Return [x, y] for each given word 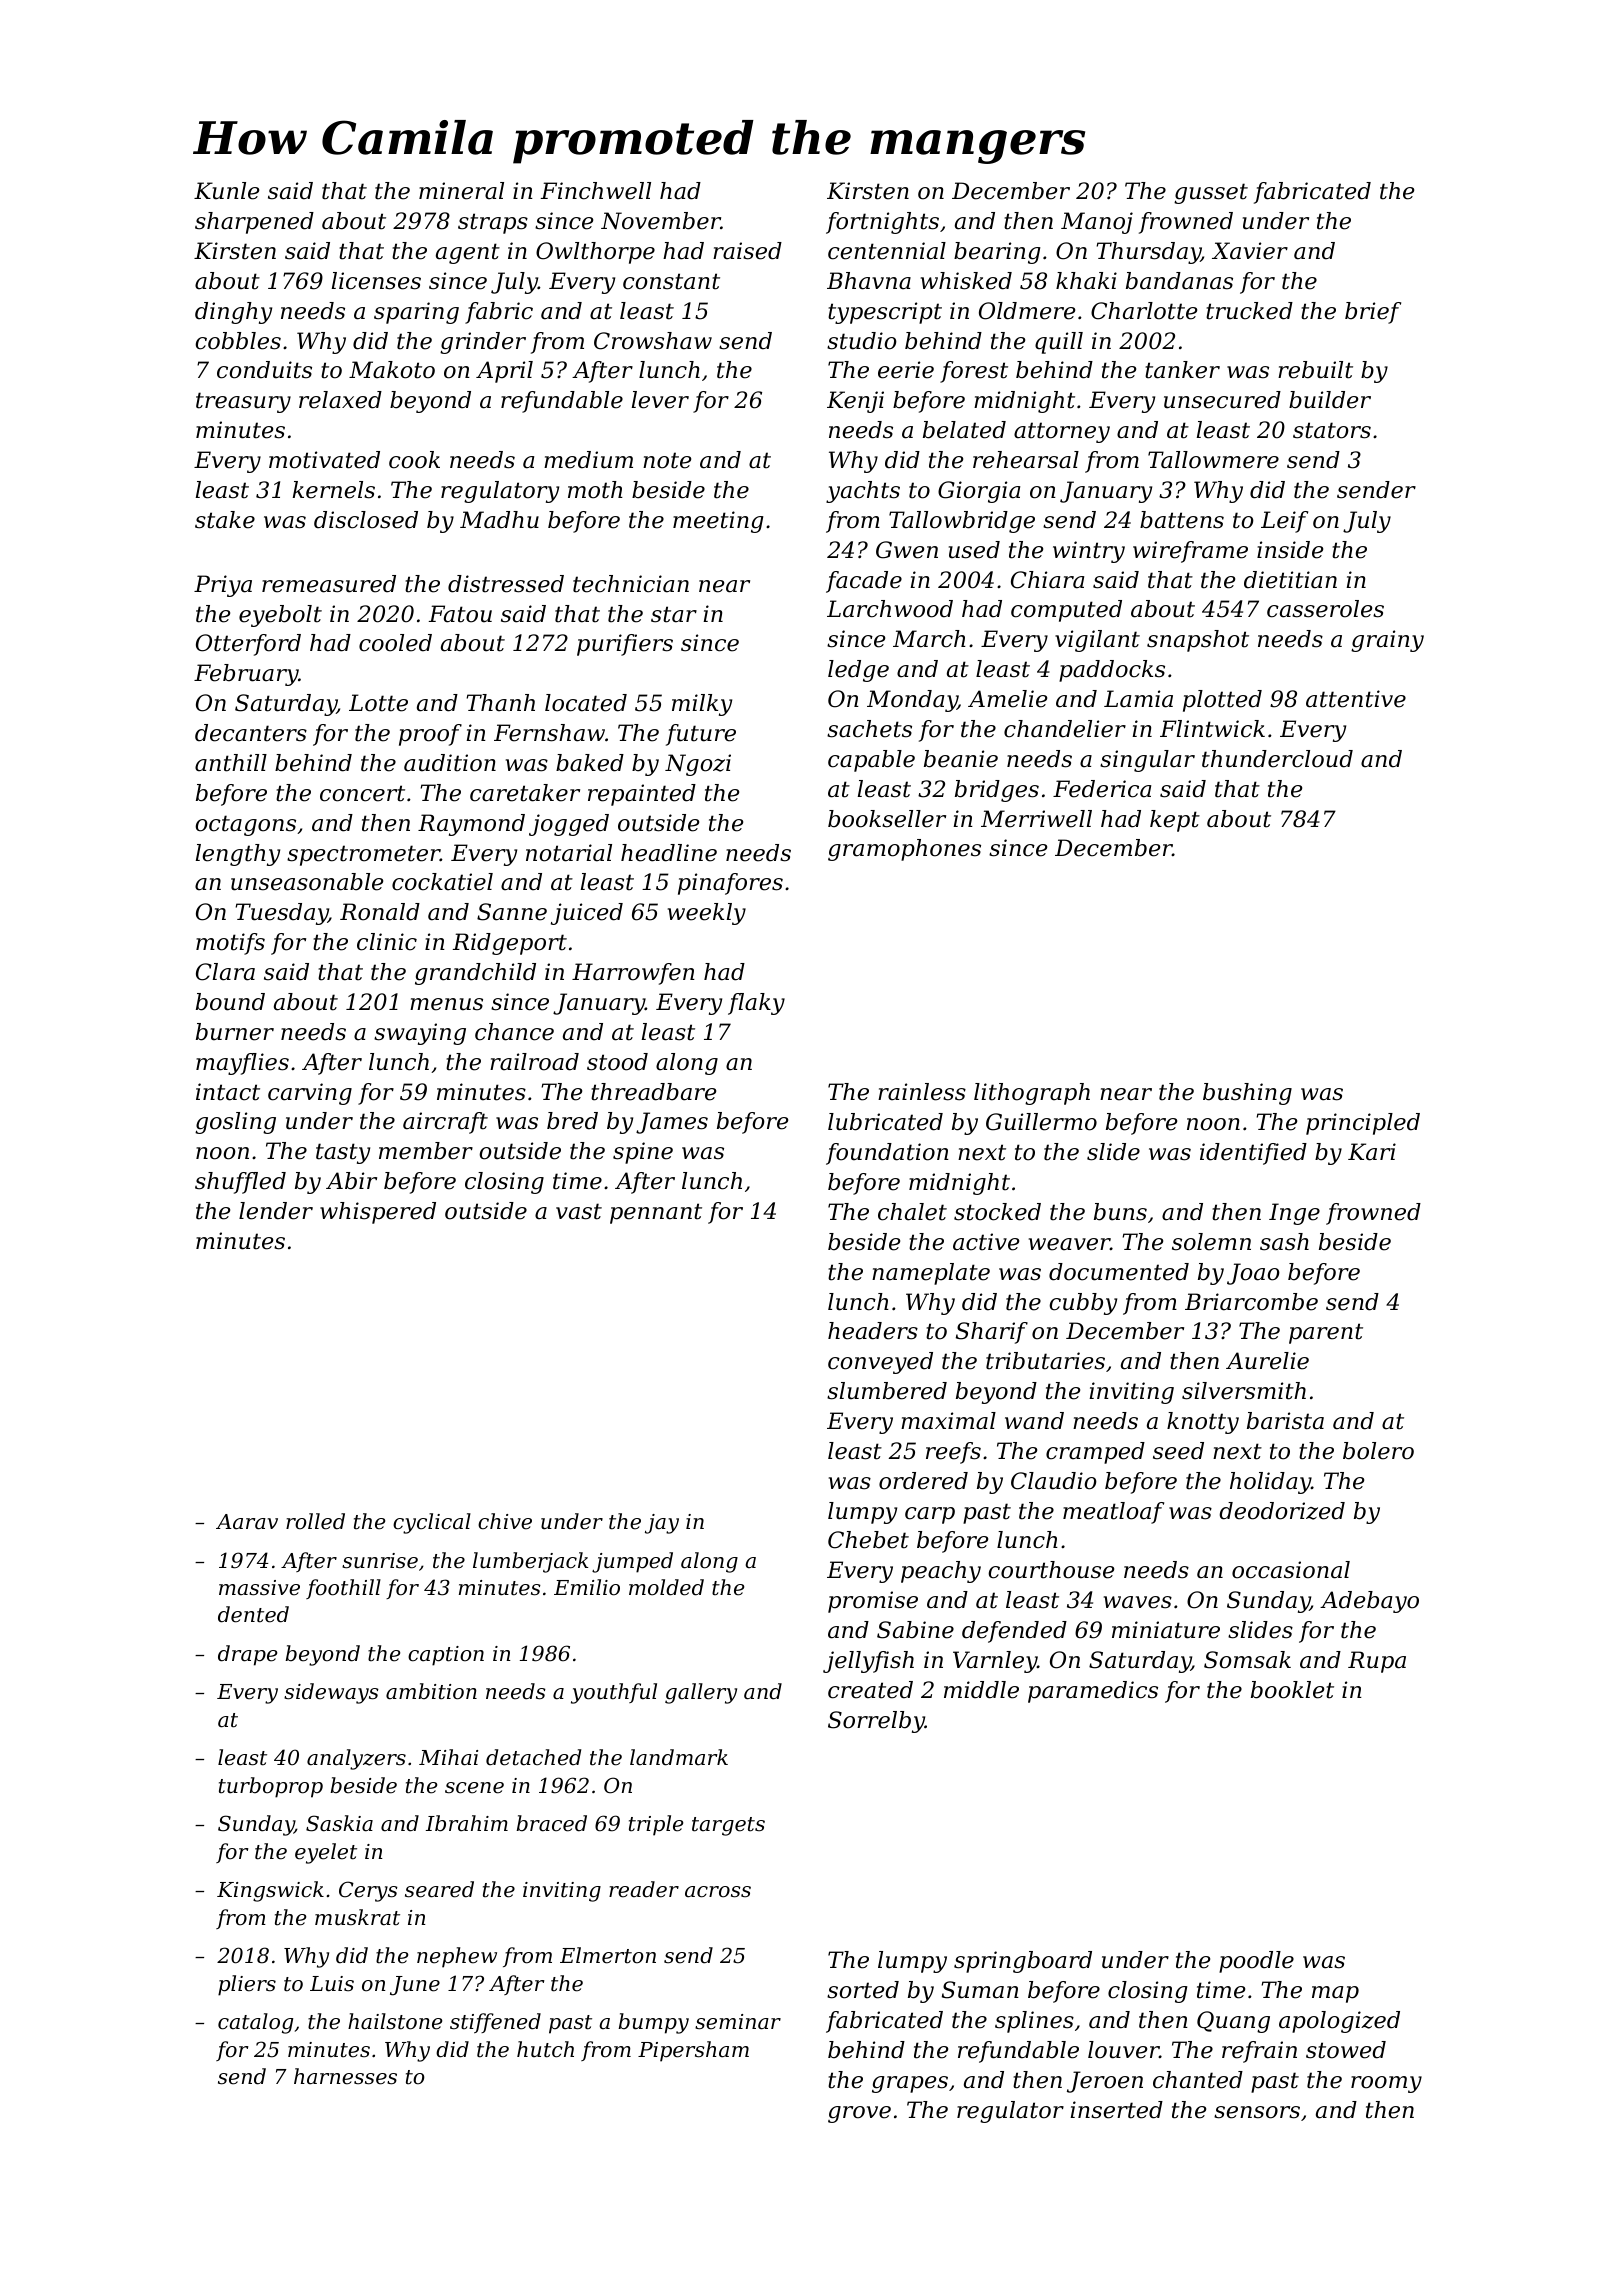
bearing [997, 253]
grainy [1387, 641]
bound [230, 1002]
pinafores [730, 884]
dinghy [233, 313]
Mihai [448, 1757]
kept [1175, 821]
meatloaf [1113, 1513]
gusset [1211, 193]
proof [430, 735]
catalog [255, 2023]
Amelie [1007, 699]
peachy [941, 1572]
